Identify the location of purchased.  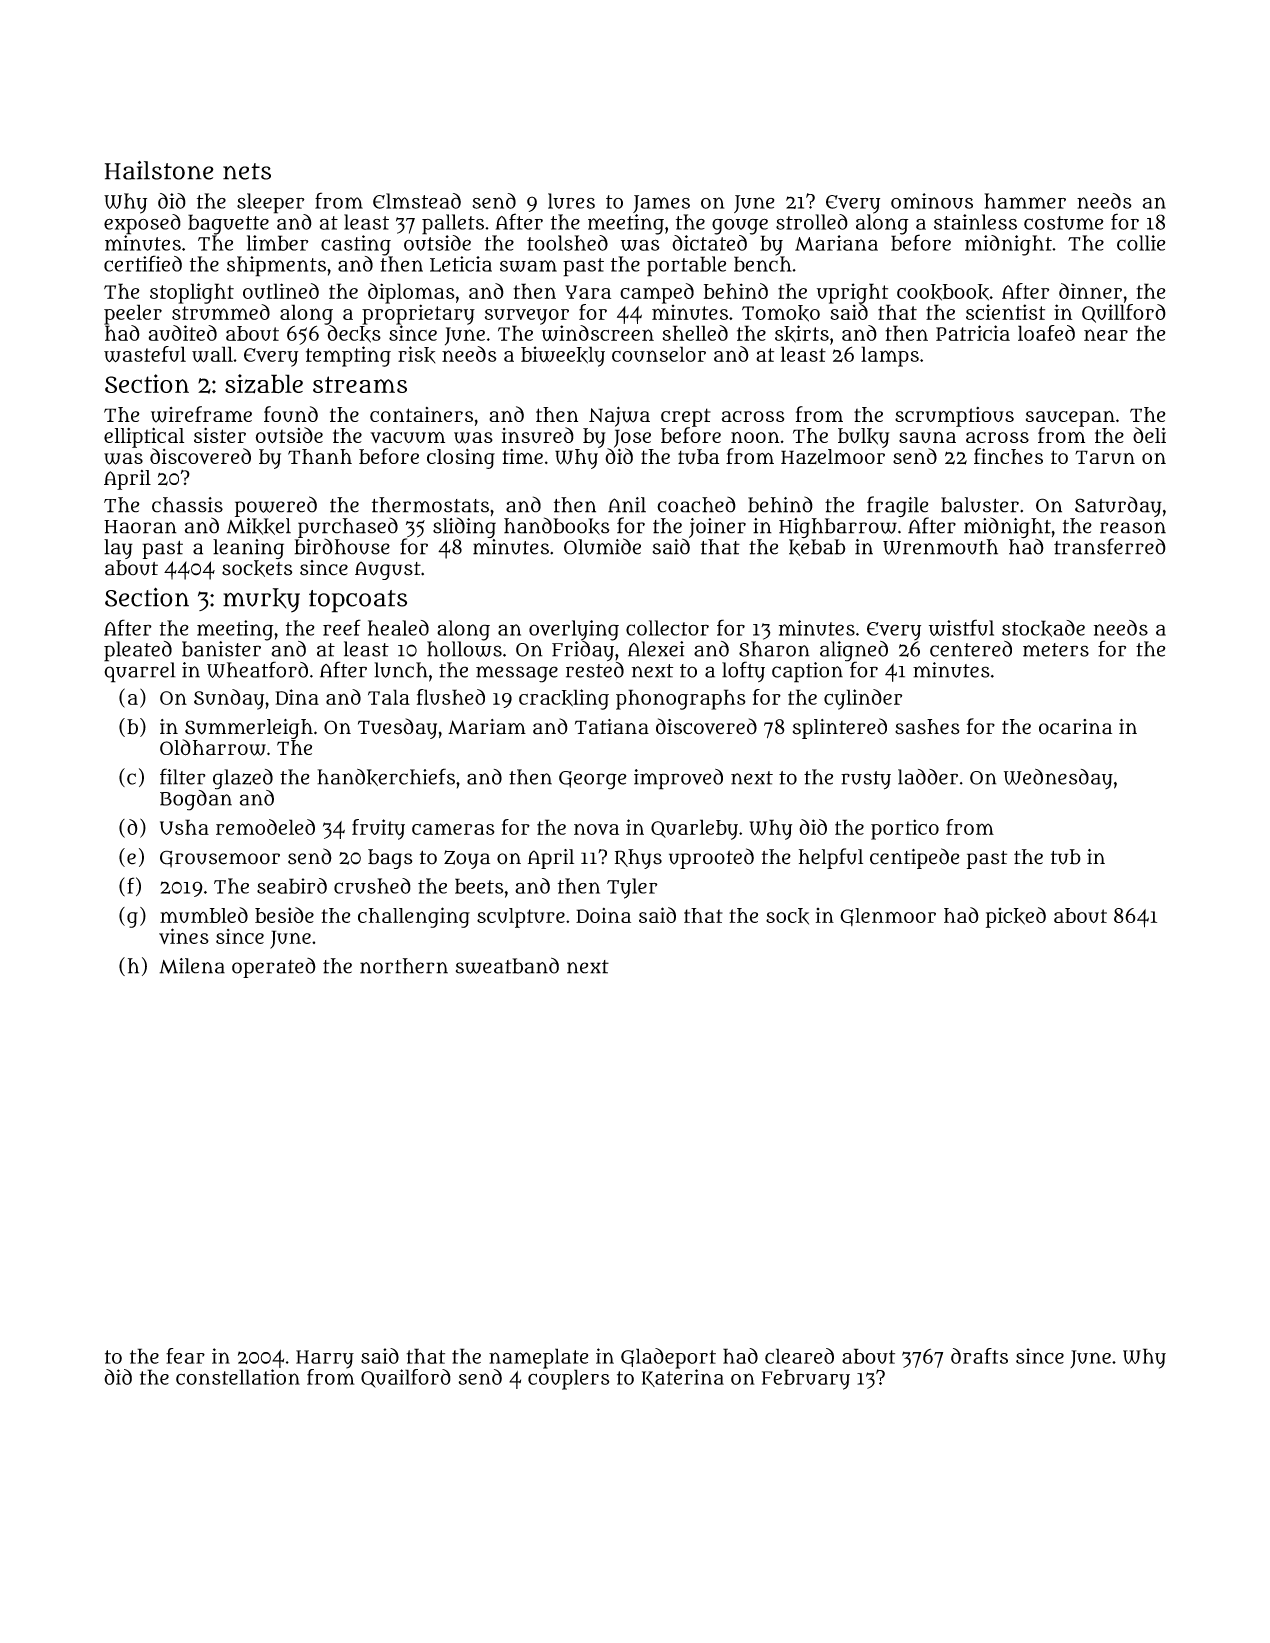
(348, 527).
